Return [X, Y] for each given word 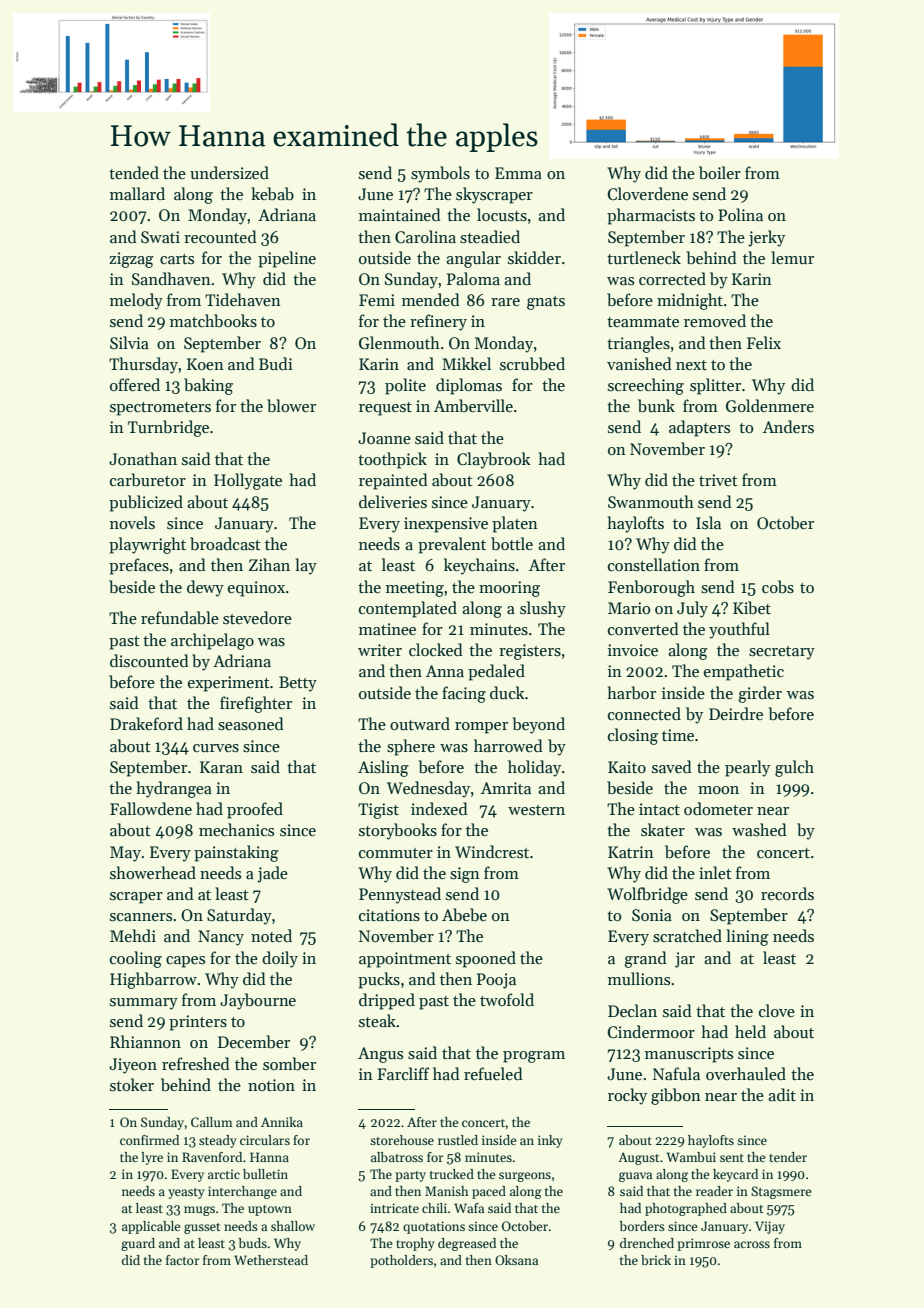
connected [644, 713]
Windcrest [492, 851]
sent [732, 1158]
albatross [397, 1157]
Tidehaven [243, 299]
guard [138, 1244]
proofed [255, 810]
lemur [792, 257]
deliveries [393, 501]
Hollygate [248, 481]
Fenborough [651, 588]
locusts [502, 215]
